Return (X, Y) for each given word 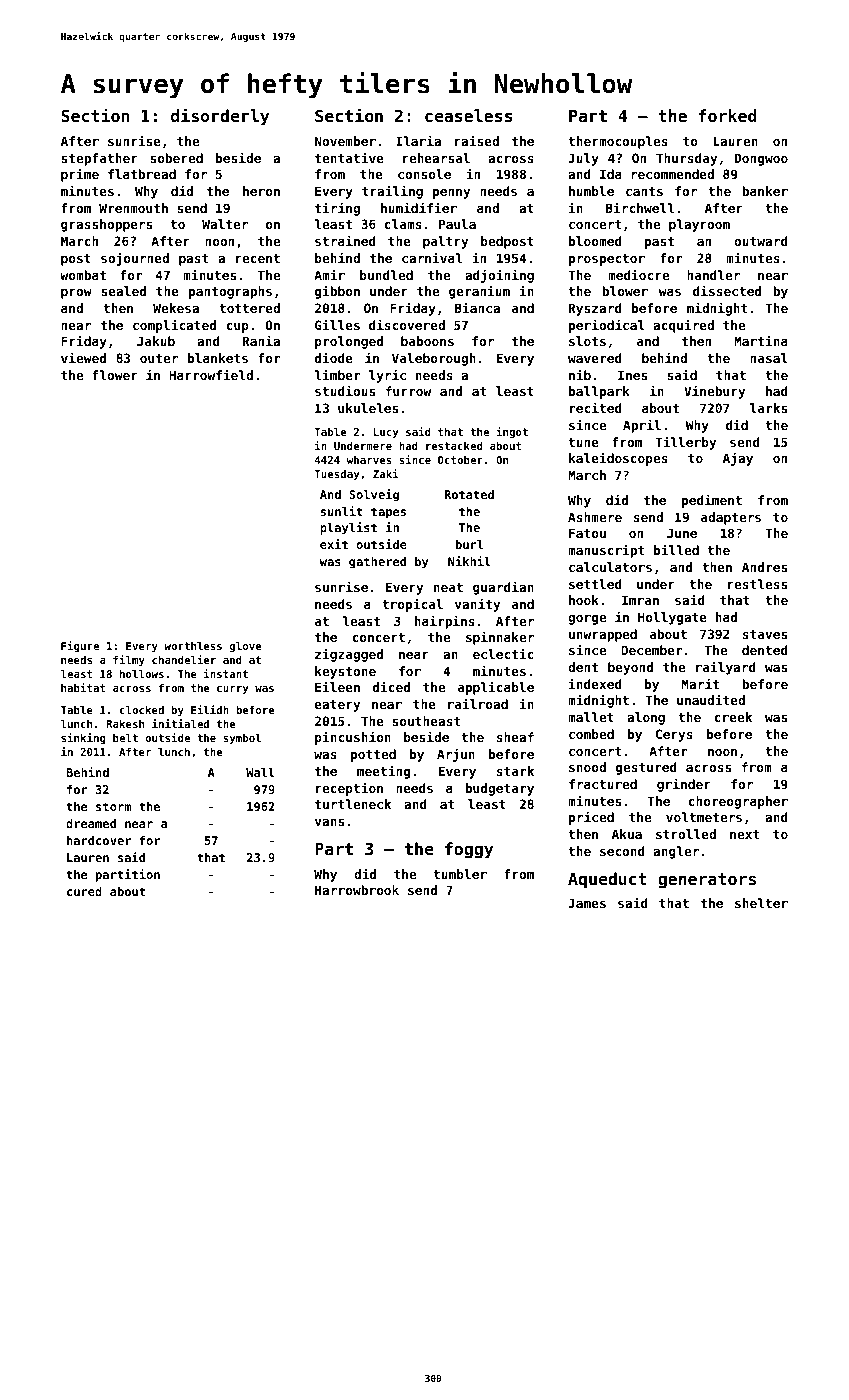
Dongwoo (761, 159)
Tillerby (685, 443)
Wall (260, 772)
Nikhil (469, 561)
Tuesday (337, 475)
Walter (225, 224)
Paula (457, 224)
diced (391, 686)
